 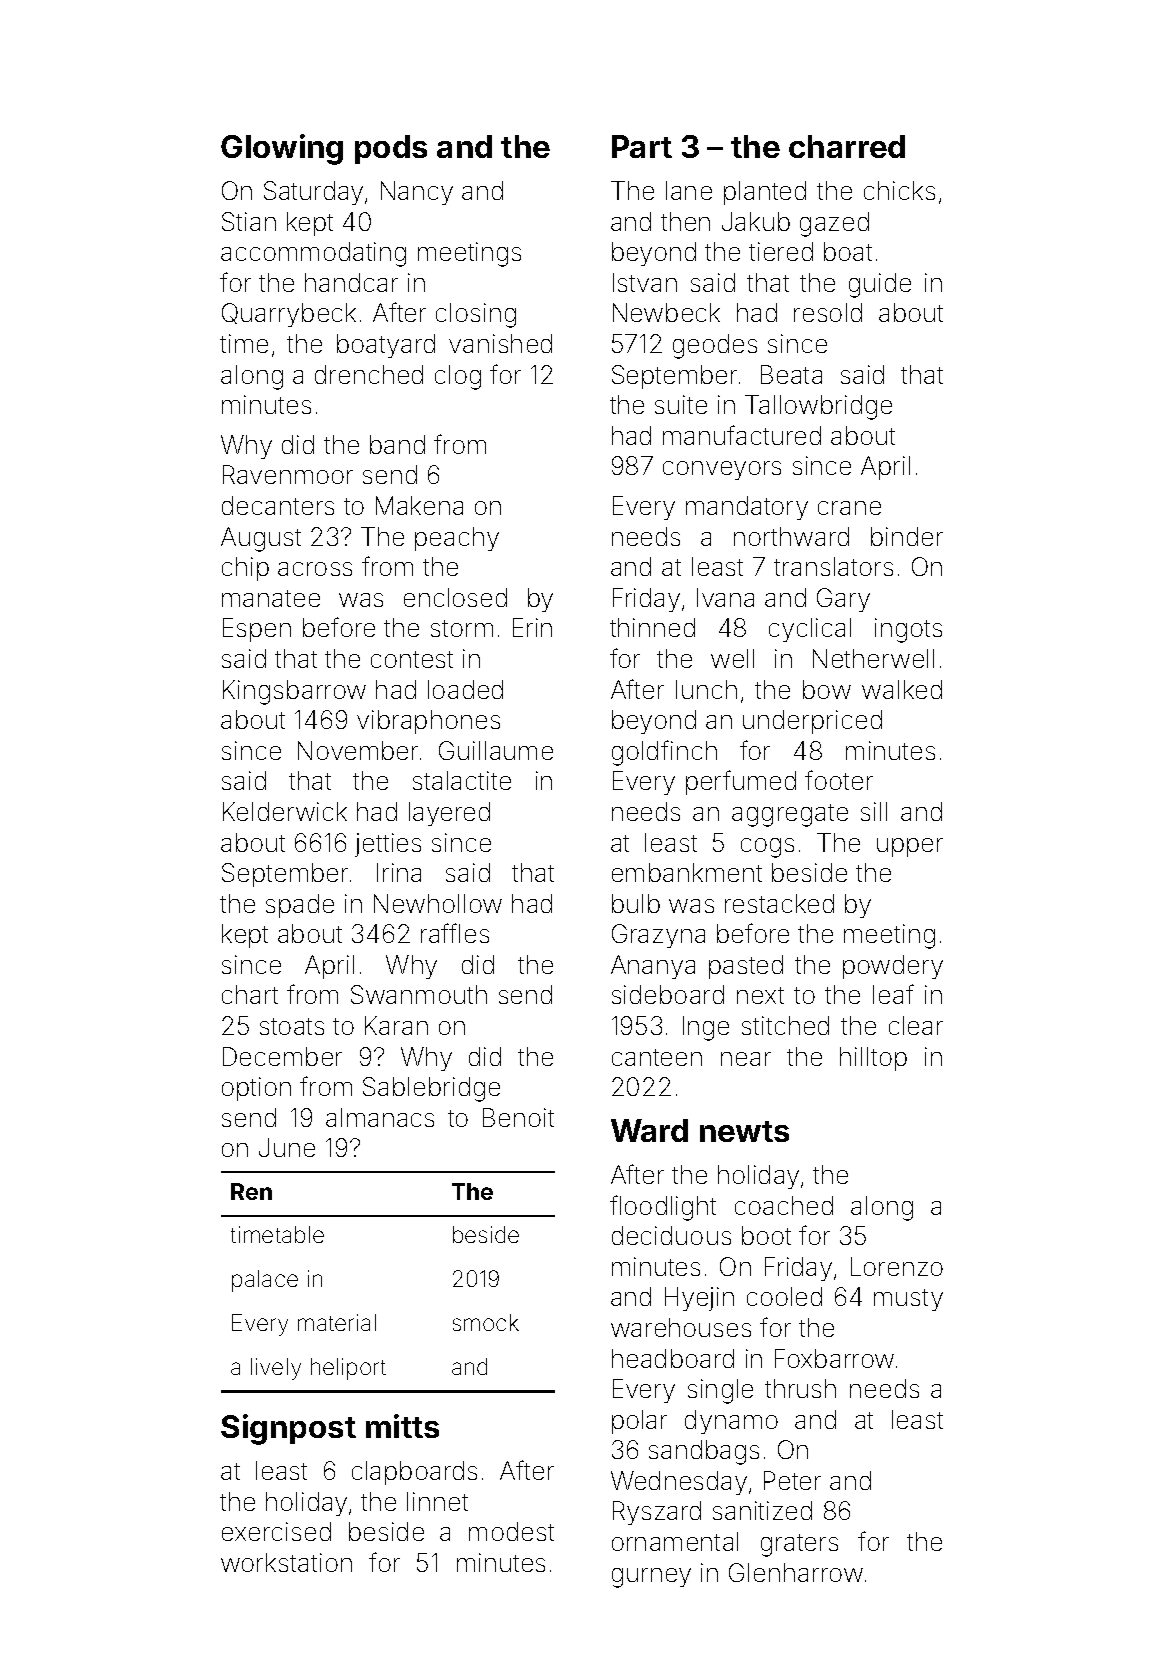 What do you see at coordinates (639, 1422) in the page?
I see `polar` at bounding box center [639, 1422].
